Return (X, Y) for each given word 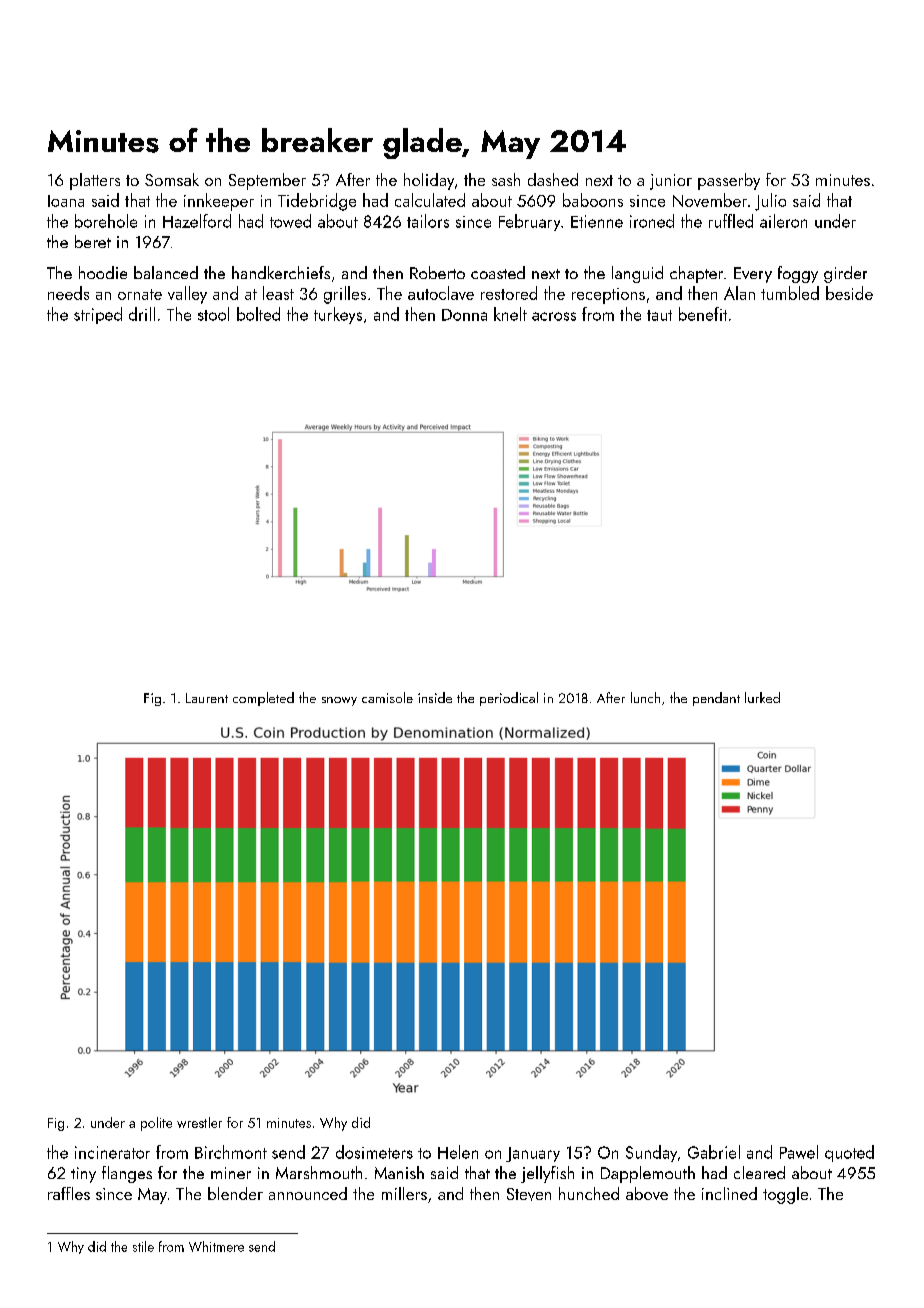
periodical (509, 699)
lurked (762, 697)
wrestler (199, 1122)
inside (435, 697)
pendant (716, 699)
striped (98, 315)
